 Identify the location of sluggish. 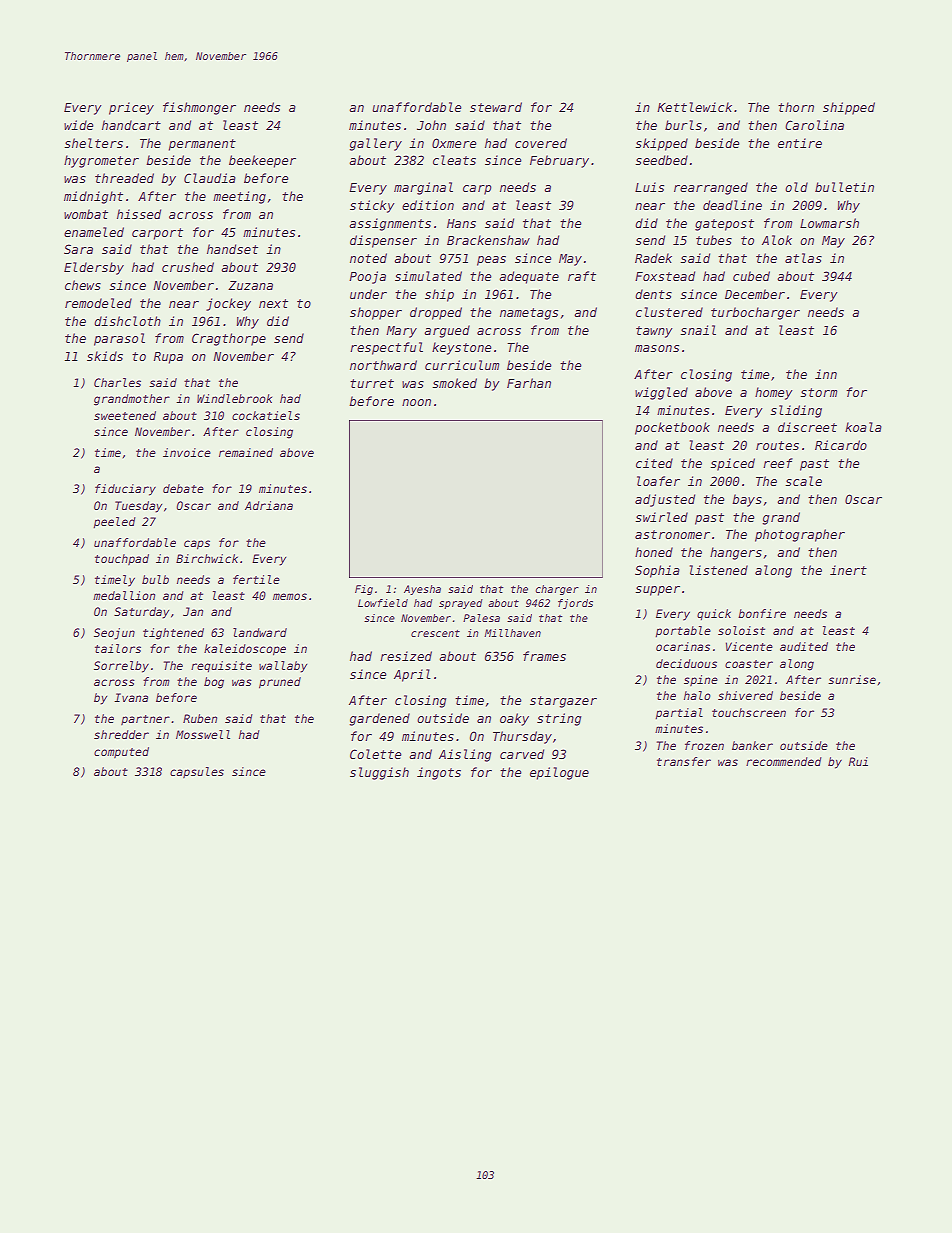
(379, 773).
